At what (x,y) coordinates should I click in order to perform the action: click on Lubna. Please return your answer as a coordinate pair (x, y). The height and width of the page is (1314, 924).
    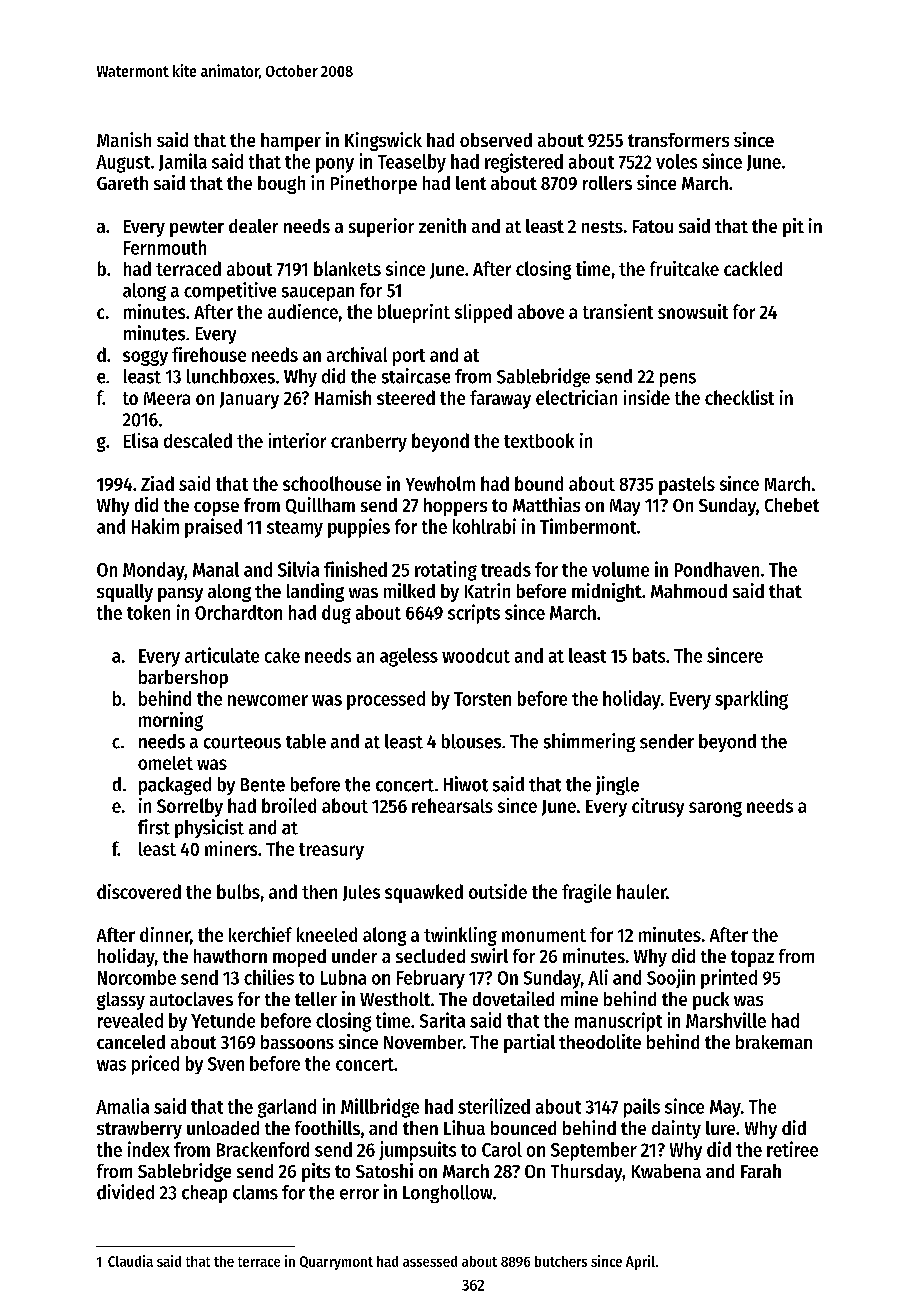
    Looking at the image, I should click on (343, 977).
